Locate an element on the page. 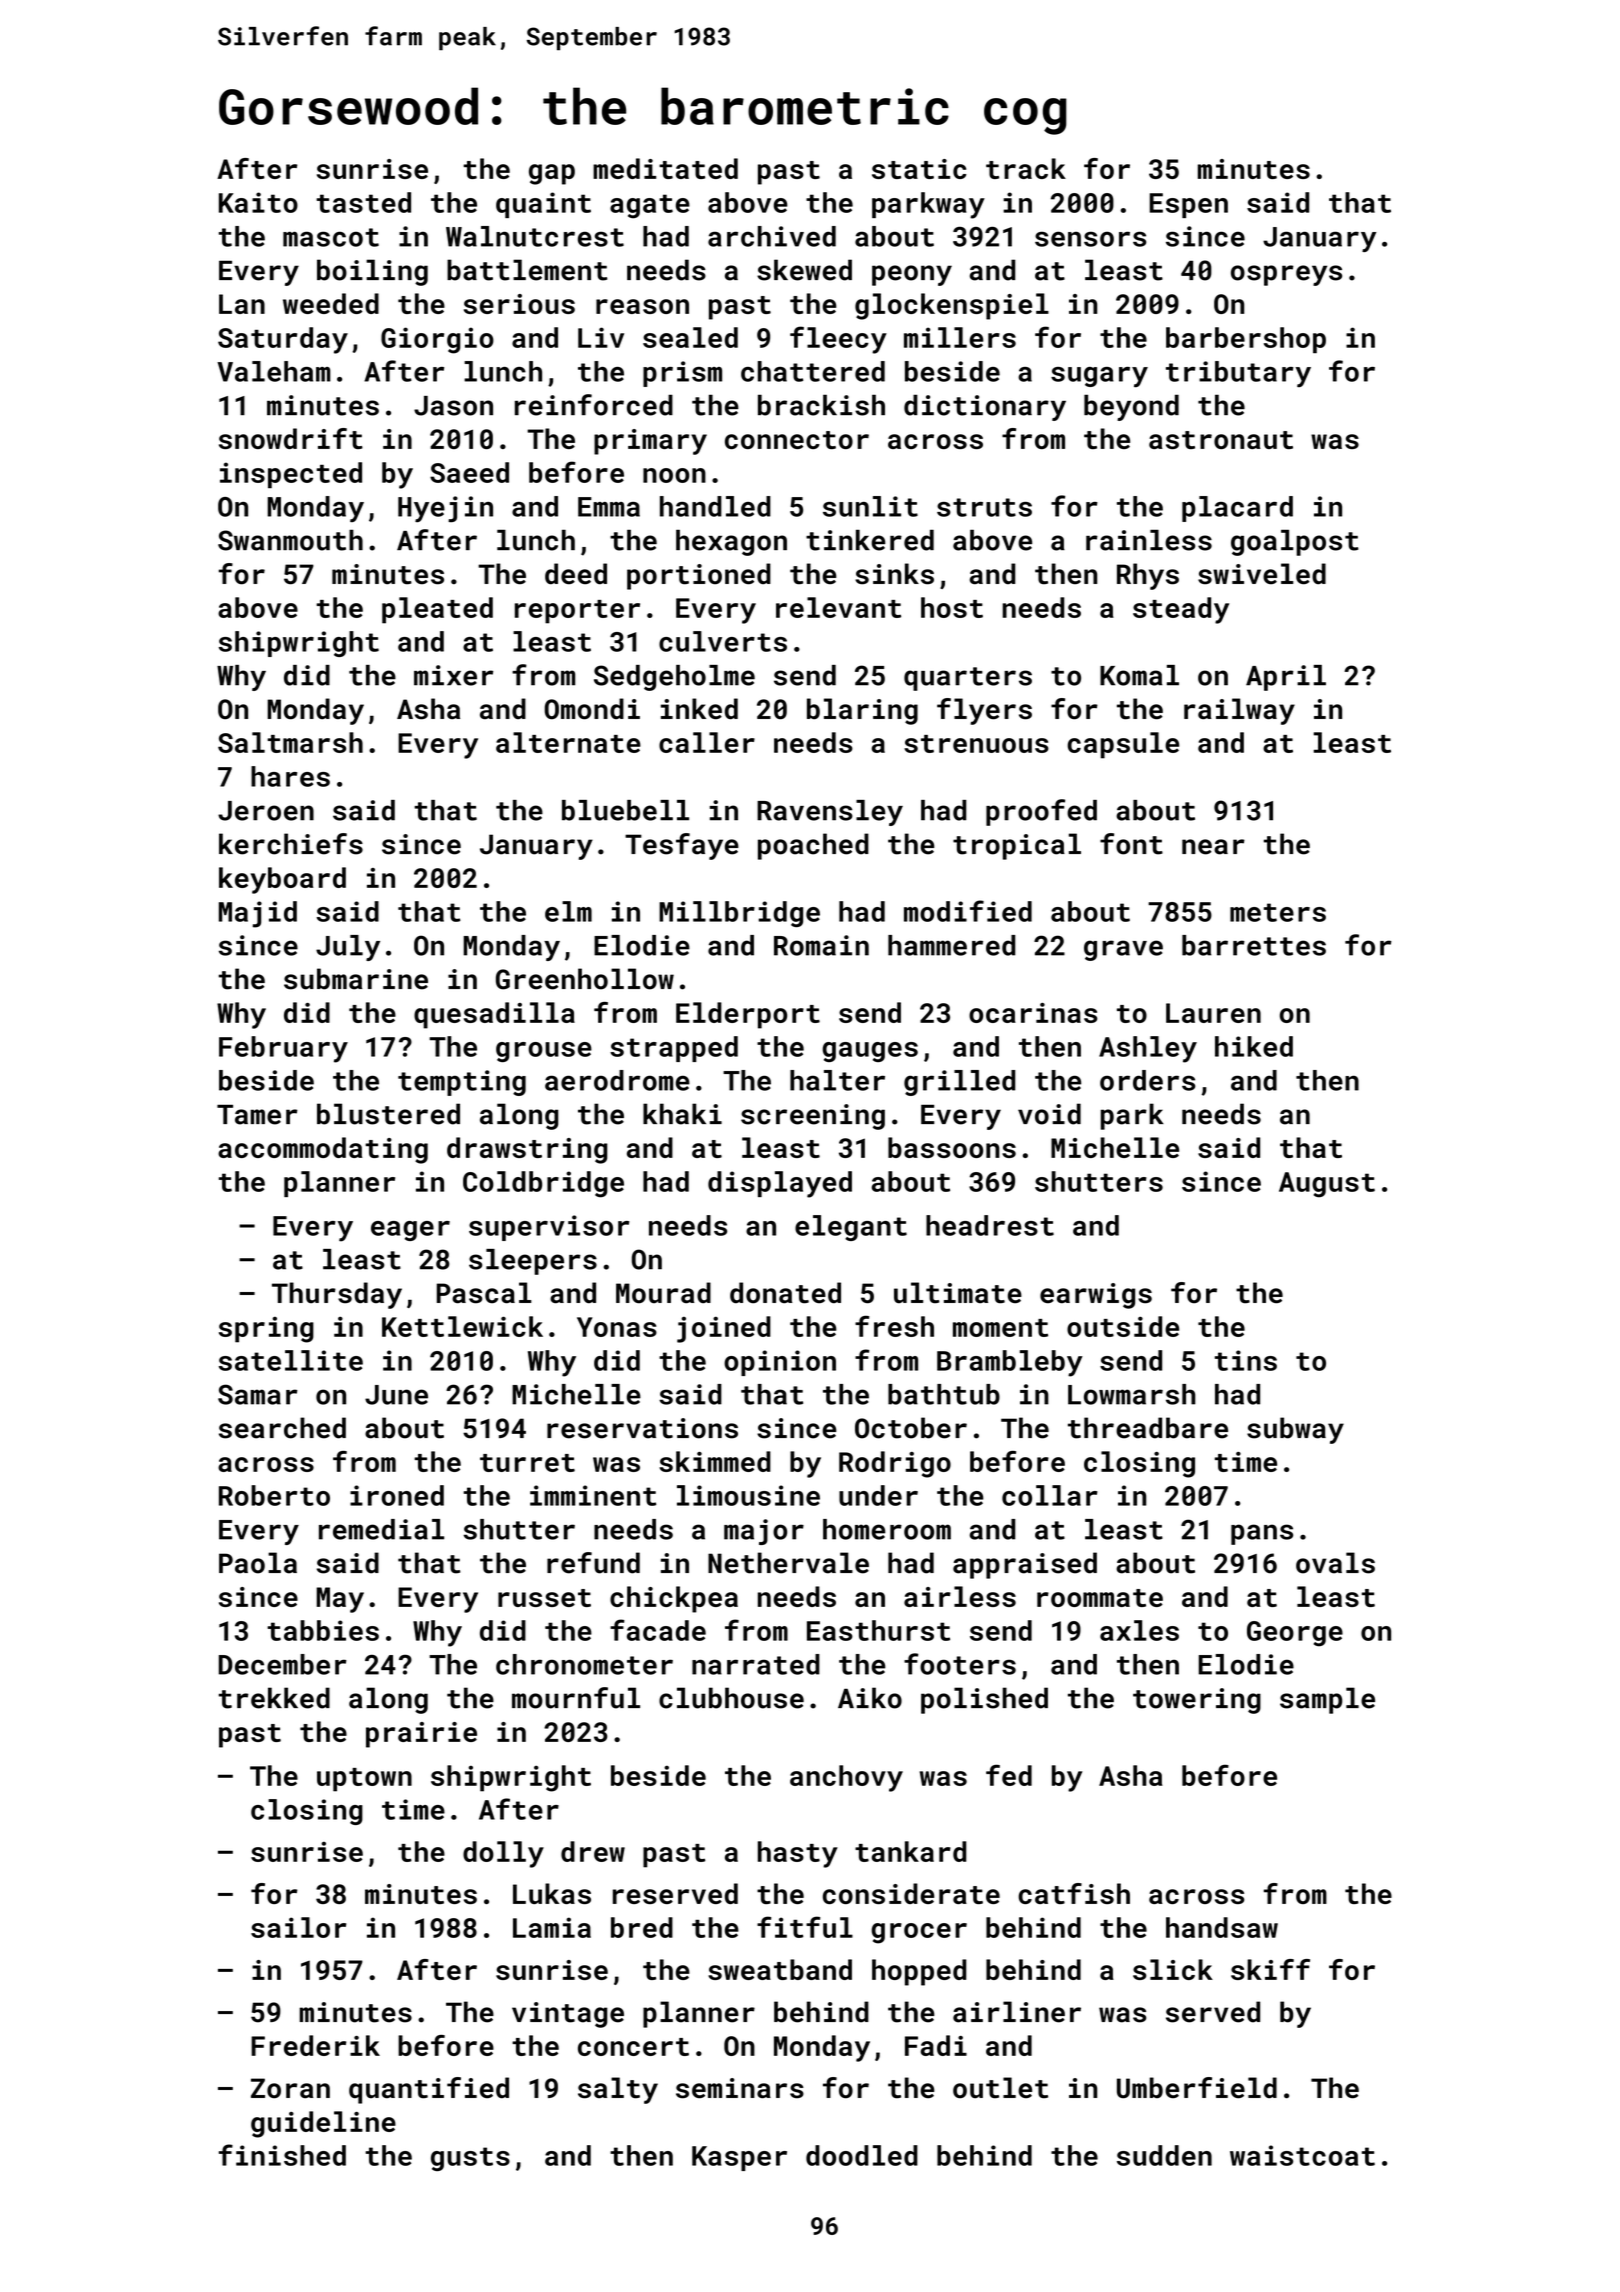 The height and width of the image is (2292, 1620). spring is located at coordinates (266, 1329).
